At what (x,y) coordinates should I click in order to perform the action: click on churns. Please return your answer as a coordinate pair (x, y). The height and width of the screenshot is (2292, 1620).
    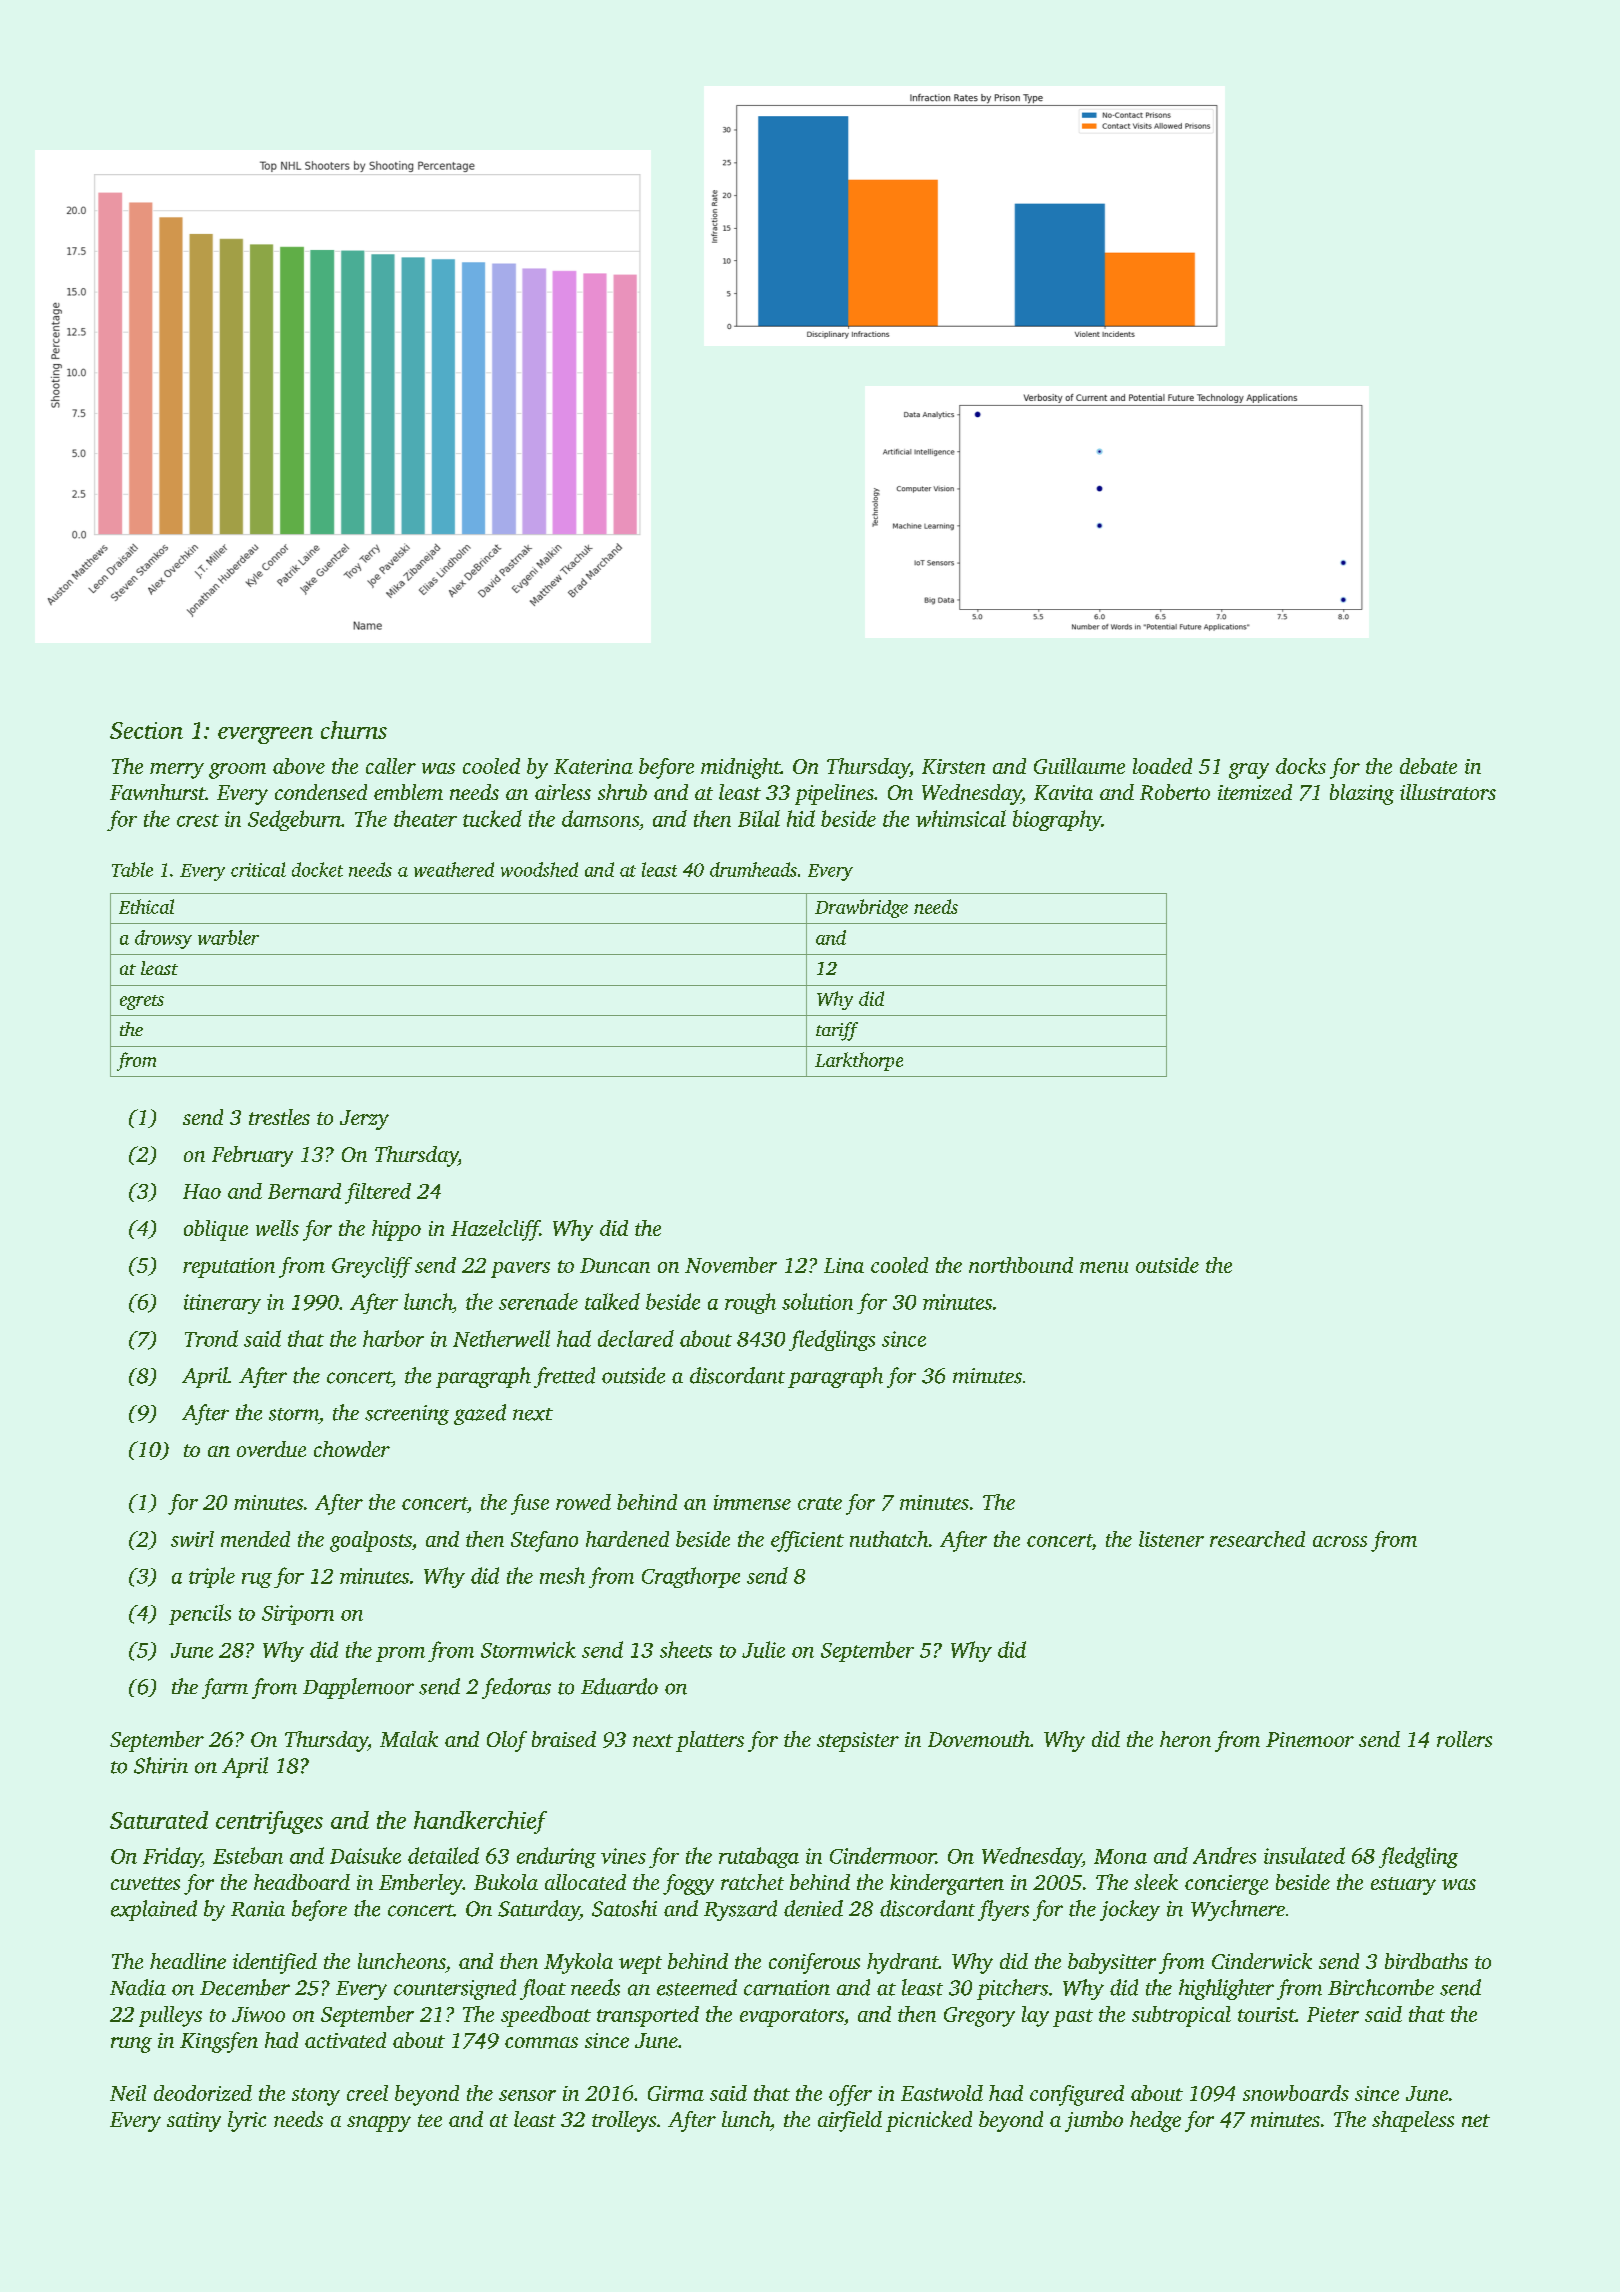
    Looking at the image, I should click on (354, 730).
